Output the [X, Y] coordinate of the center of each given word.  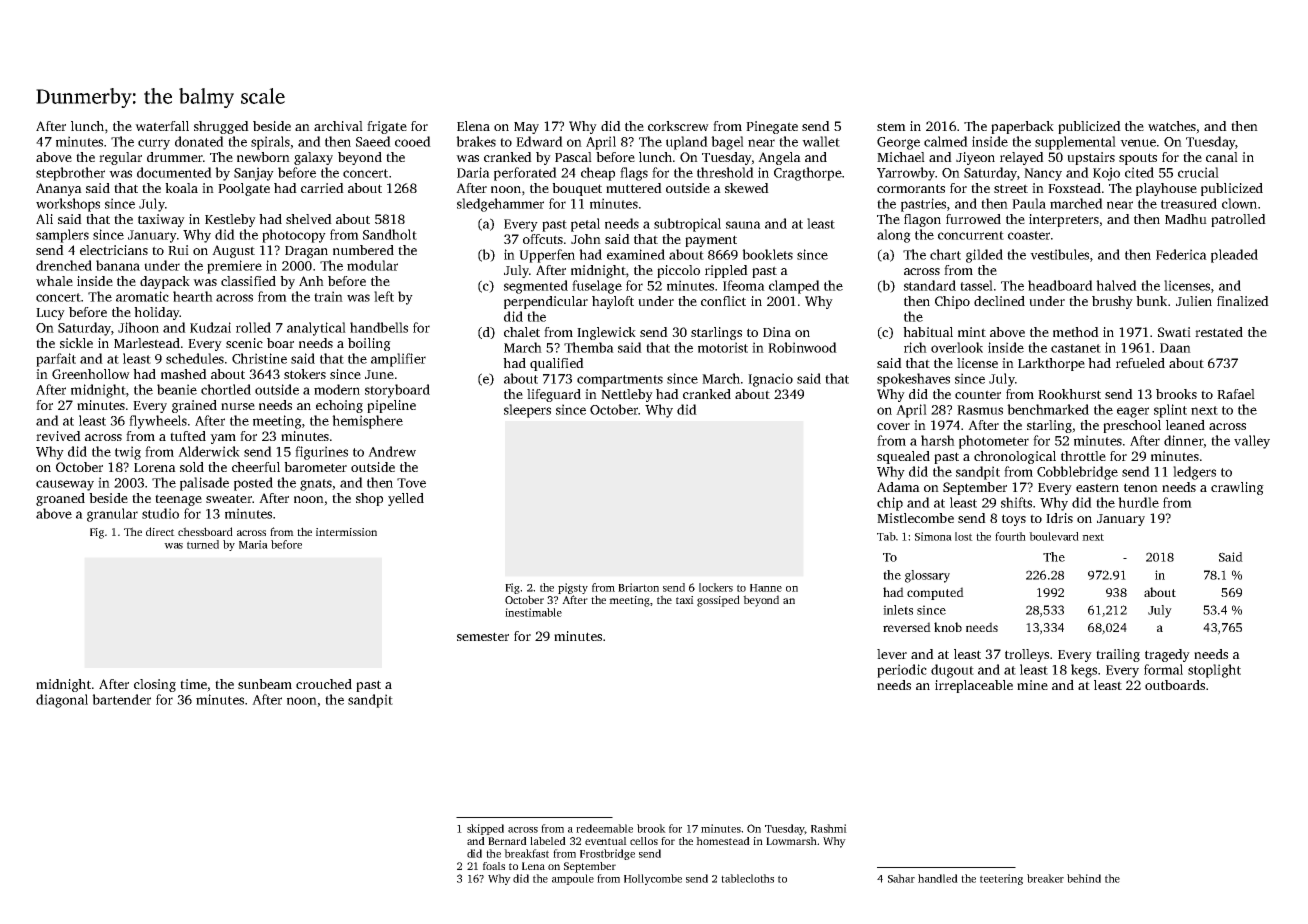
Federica [1181, 254]
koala [181, 188]
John [586, 239]
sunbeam [265, 684]
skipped [485, 829]
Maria [253, 544]
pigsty [573, 588]
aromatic [142, 296]
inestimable [533, 612]
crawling [1237, 488]
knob [948, 627]
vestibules [1059, 254]
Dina [777, 332]
